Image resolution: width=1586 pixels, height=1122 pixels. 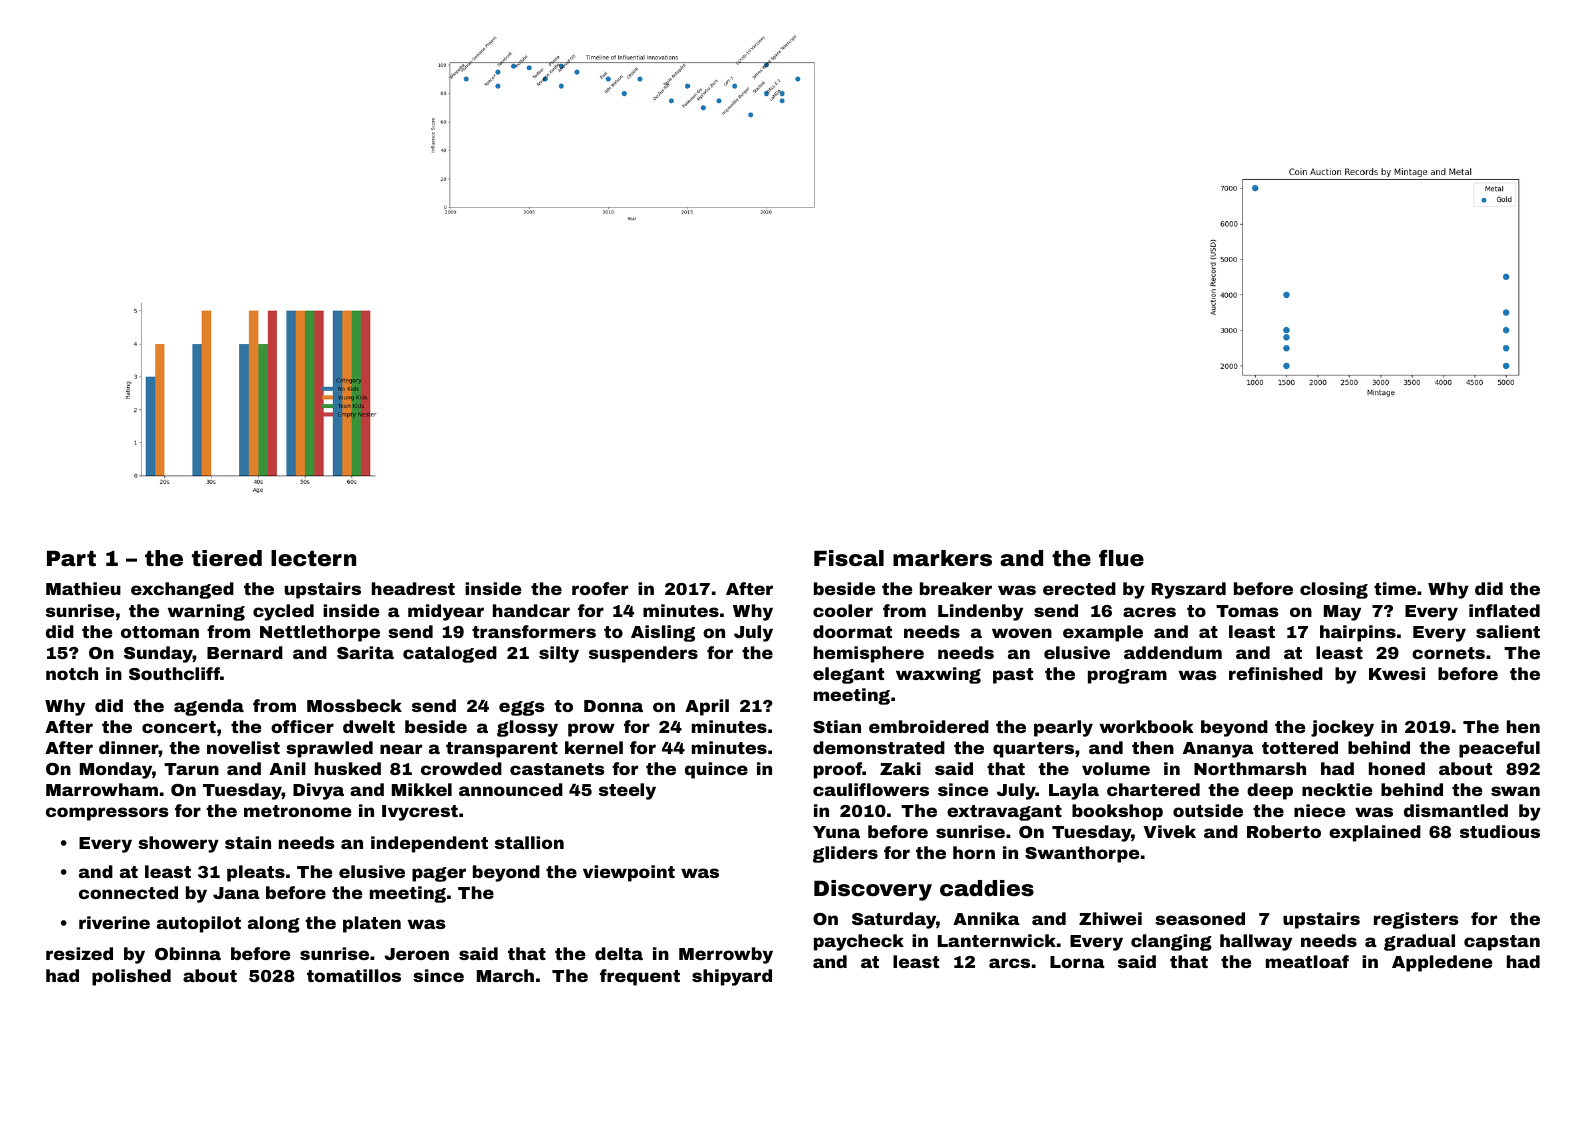 What do you see at coordinates (329, 749) in the screenshot?
I see `sprawled` at bounding box center [329, 749].
